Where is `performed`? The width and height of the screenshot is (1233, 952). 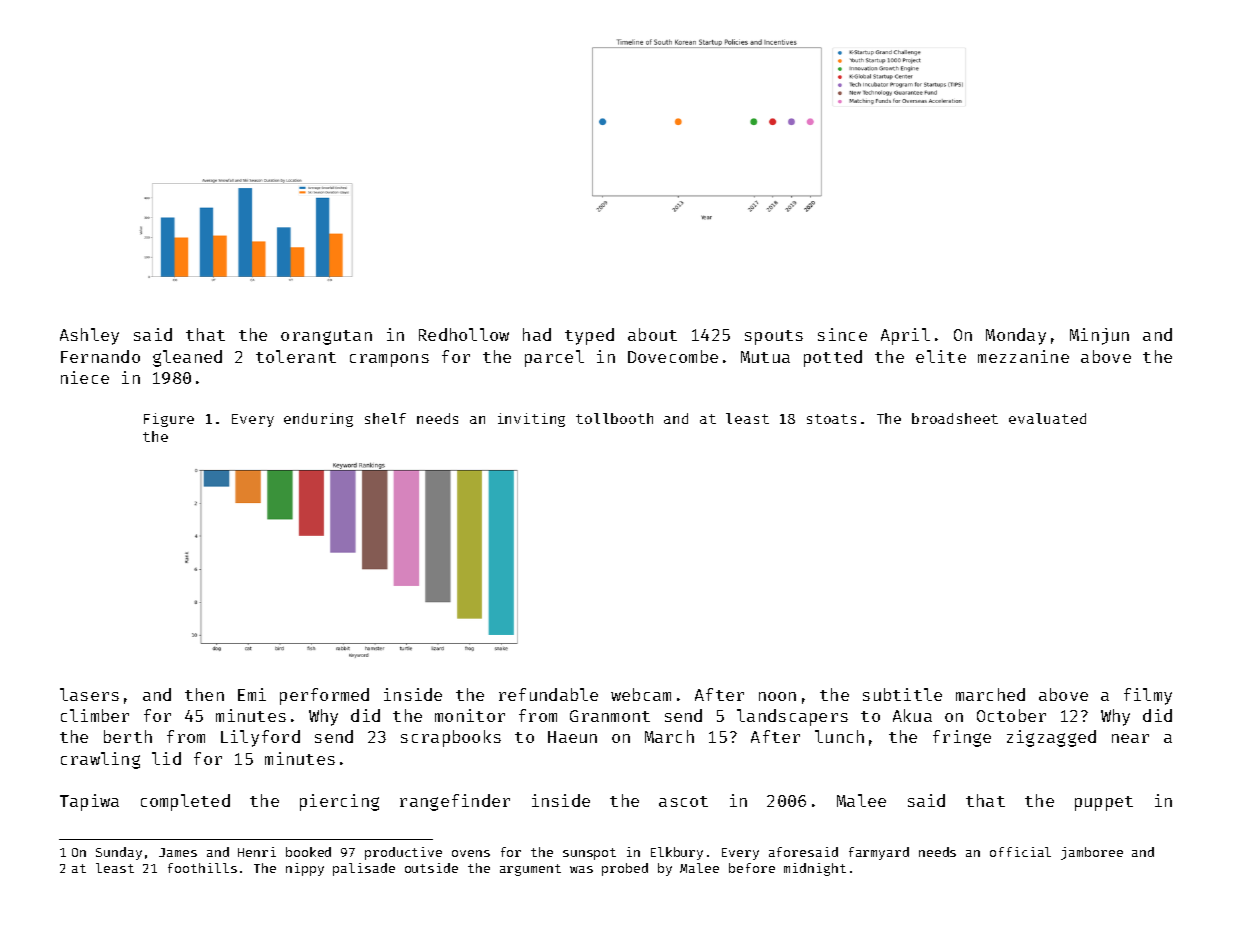
performed is located at coordinates (324, 696).
